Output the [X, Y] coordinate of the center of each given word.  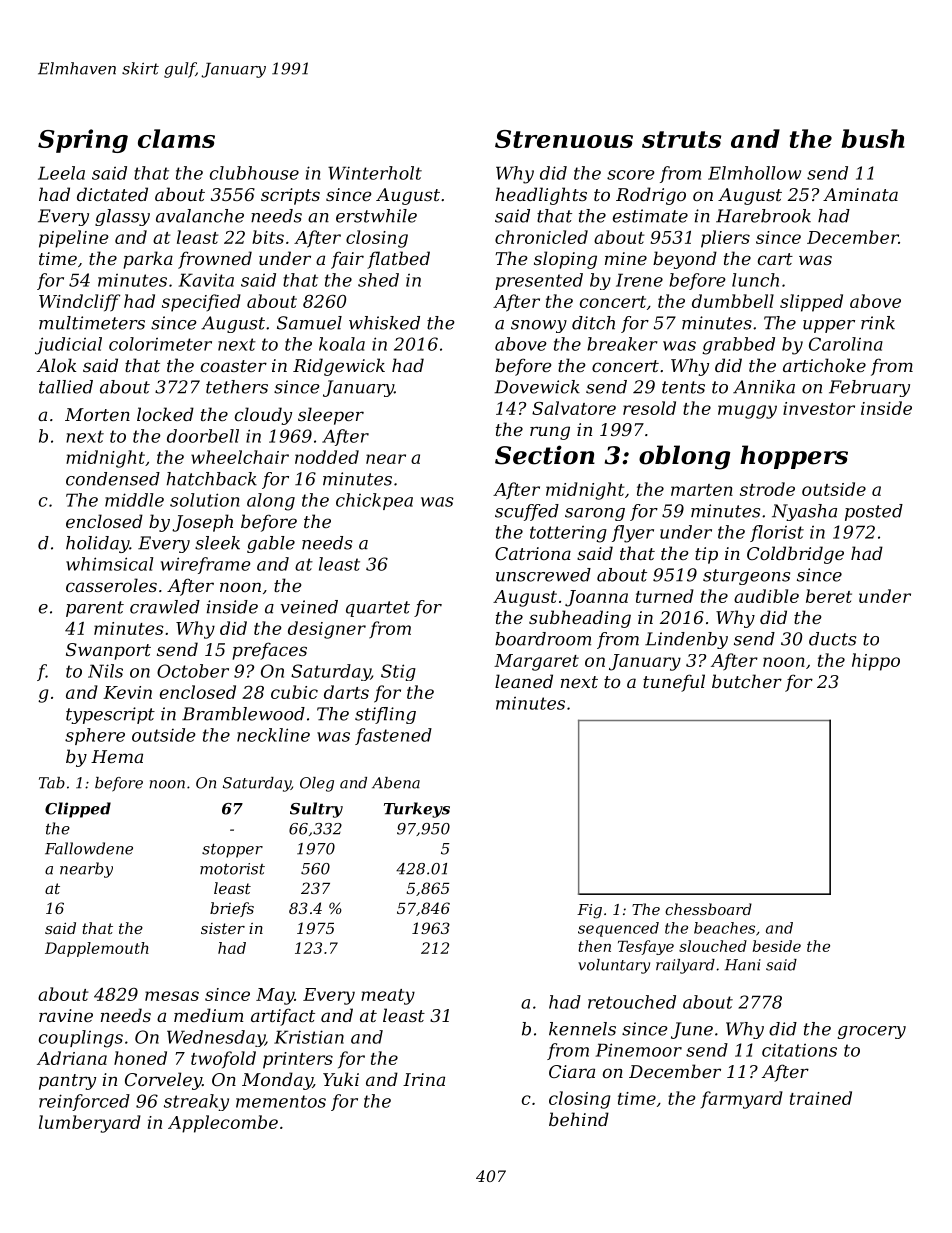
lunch [755, 280]
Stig [398, 672]
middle [134, 500]
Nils [105, 671]
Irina [424, 1079]
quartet [378, 609]
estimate [650, 216]
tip [706, 555]
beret [829, 596]
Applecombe [223, 1124]
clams [176, 138]
